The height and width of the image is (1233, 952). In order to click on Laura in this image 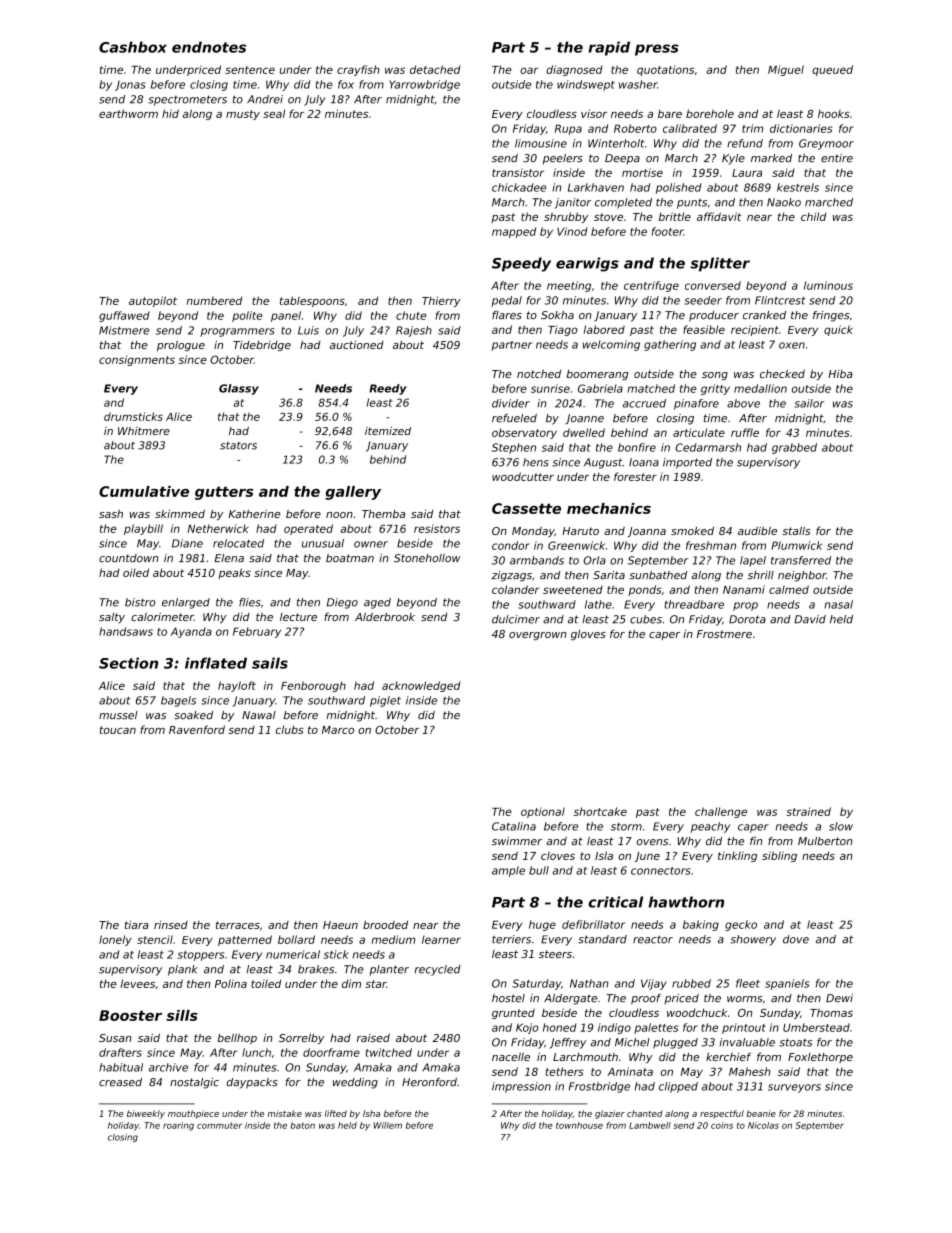, I will do `click(747, 173)`.
